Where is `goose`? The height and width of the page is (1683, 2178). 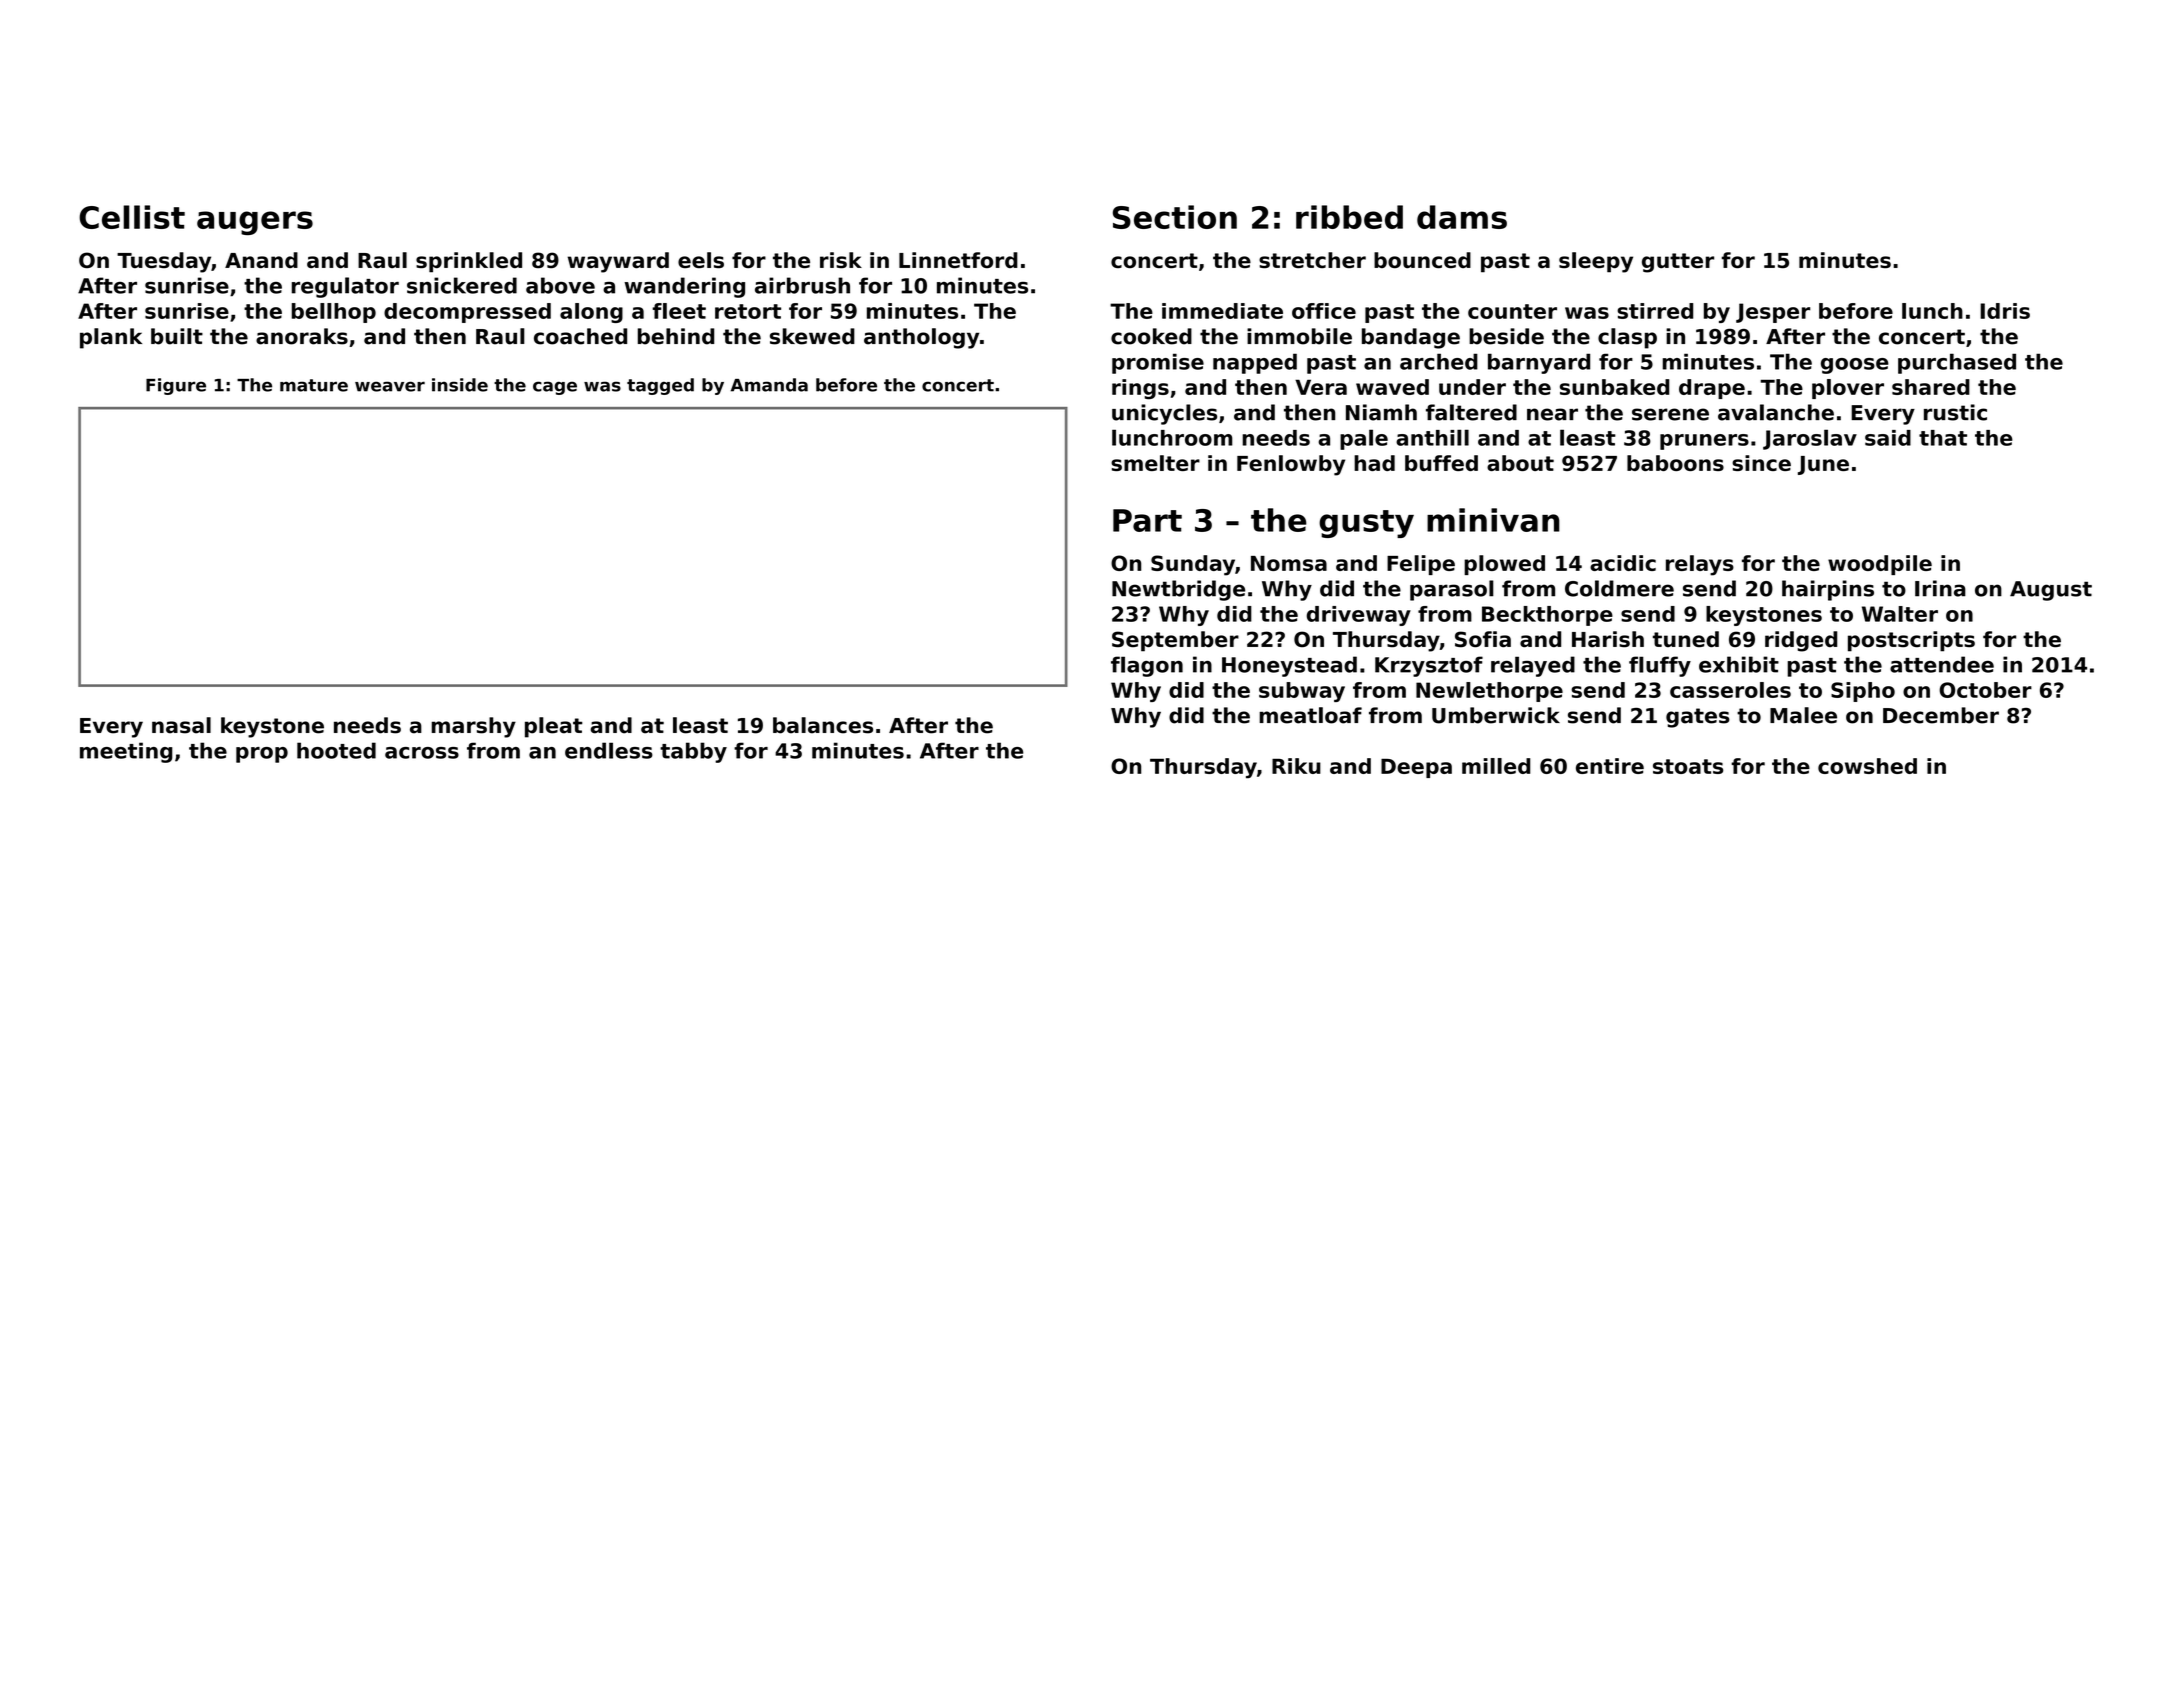 goose is located at coordinates (1855, 366).
